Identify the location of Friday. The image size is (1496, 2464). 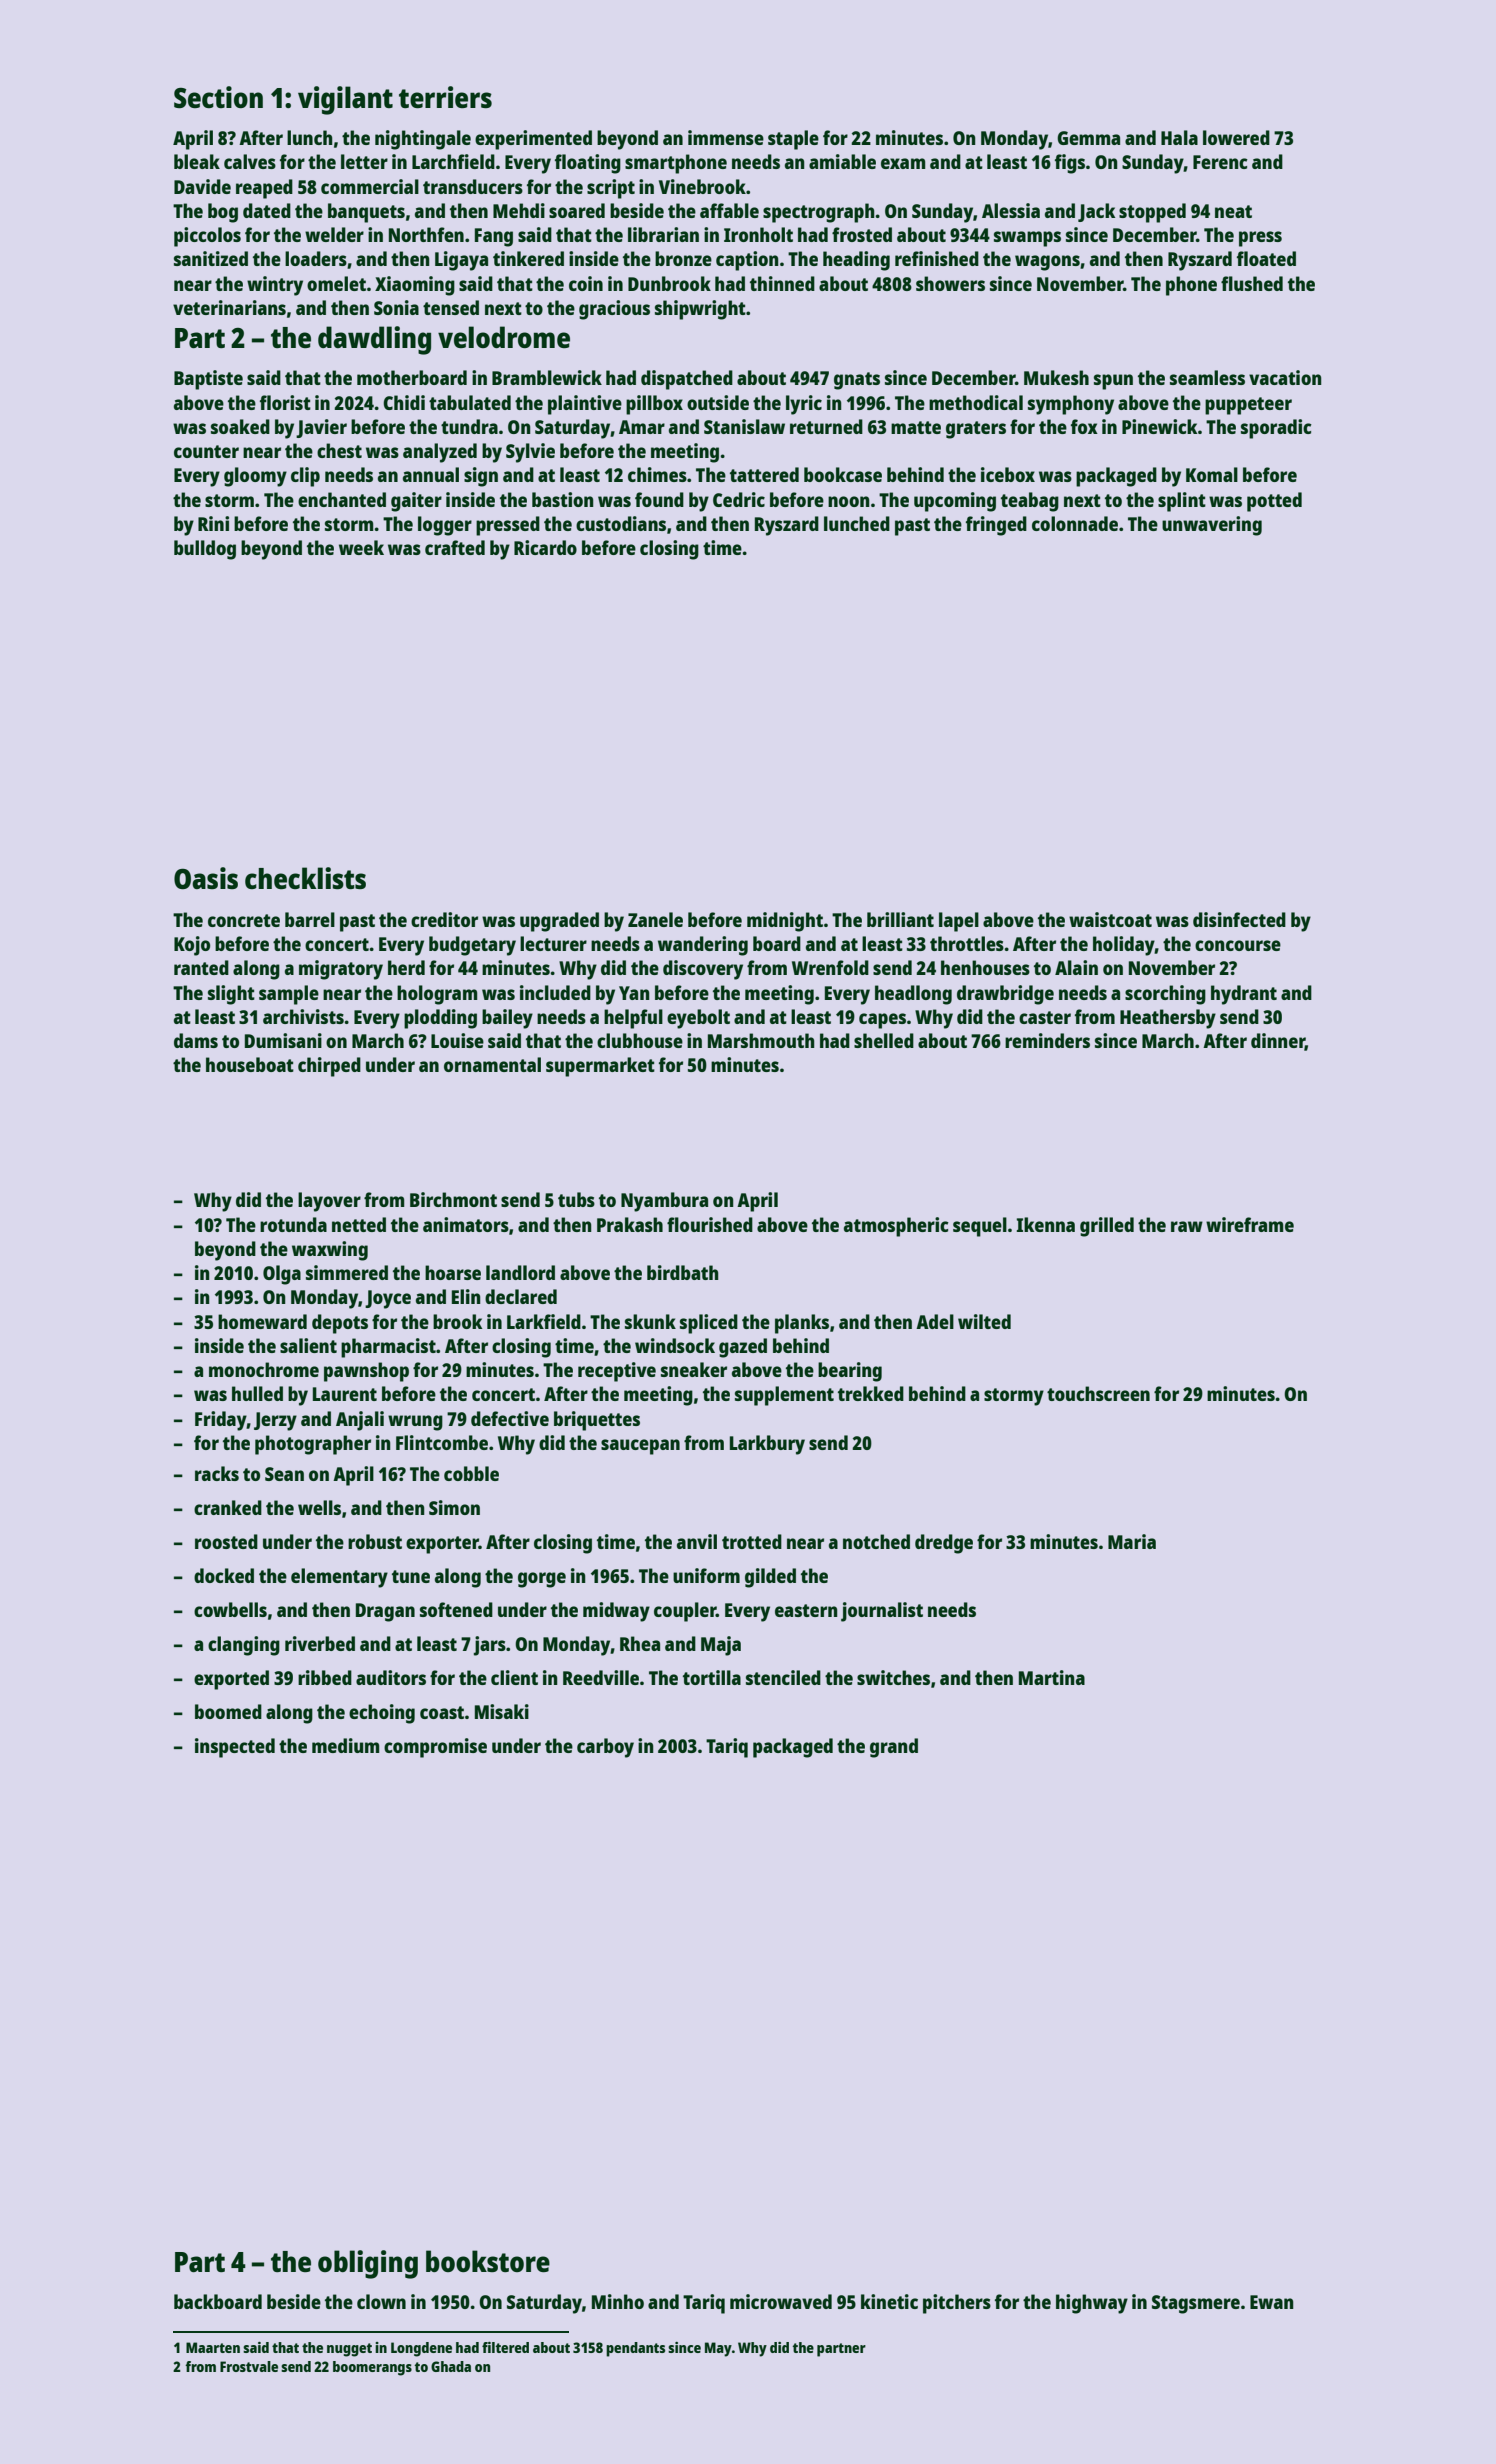
(221, 1421).
